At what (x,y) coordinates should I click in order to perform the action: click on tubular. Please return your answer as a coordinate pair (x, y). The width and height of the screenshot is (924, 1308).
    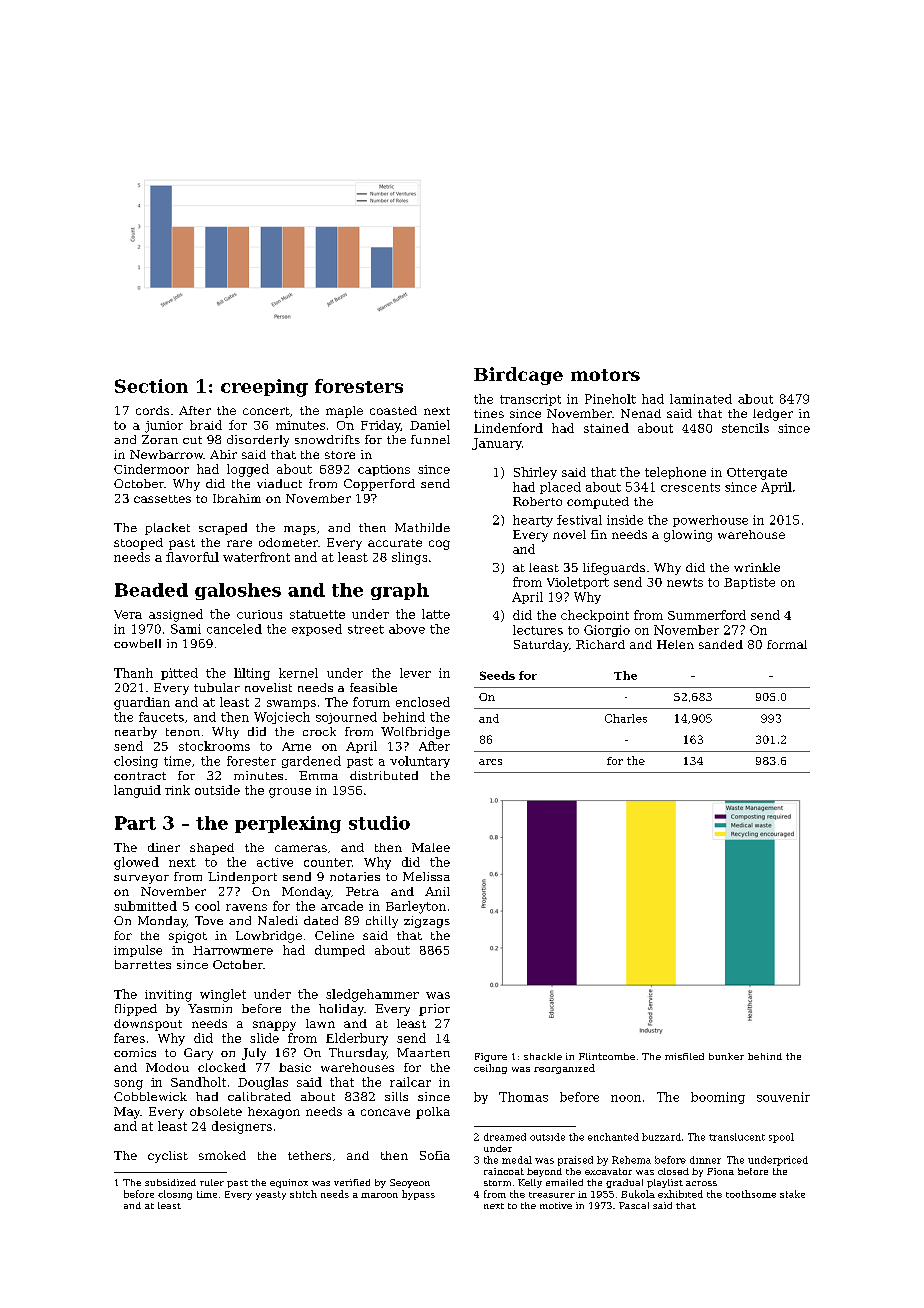
    Looking at the image, I should click on (217, 687).
